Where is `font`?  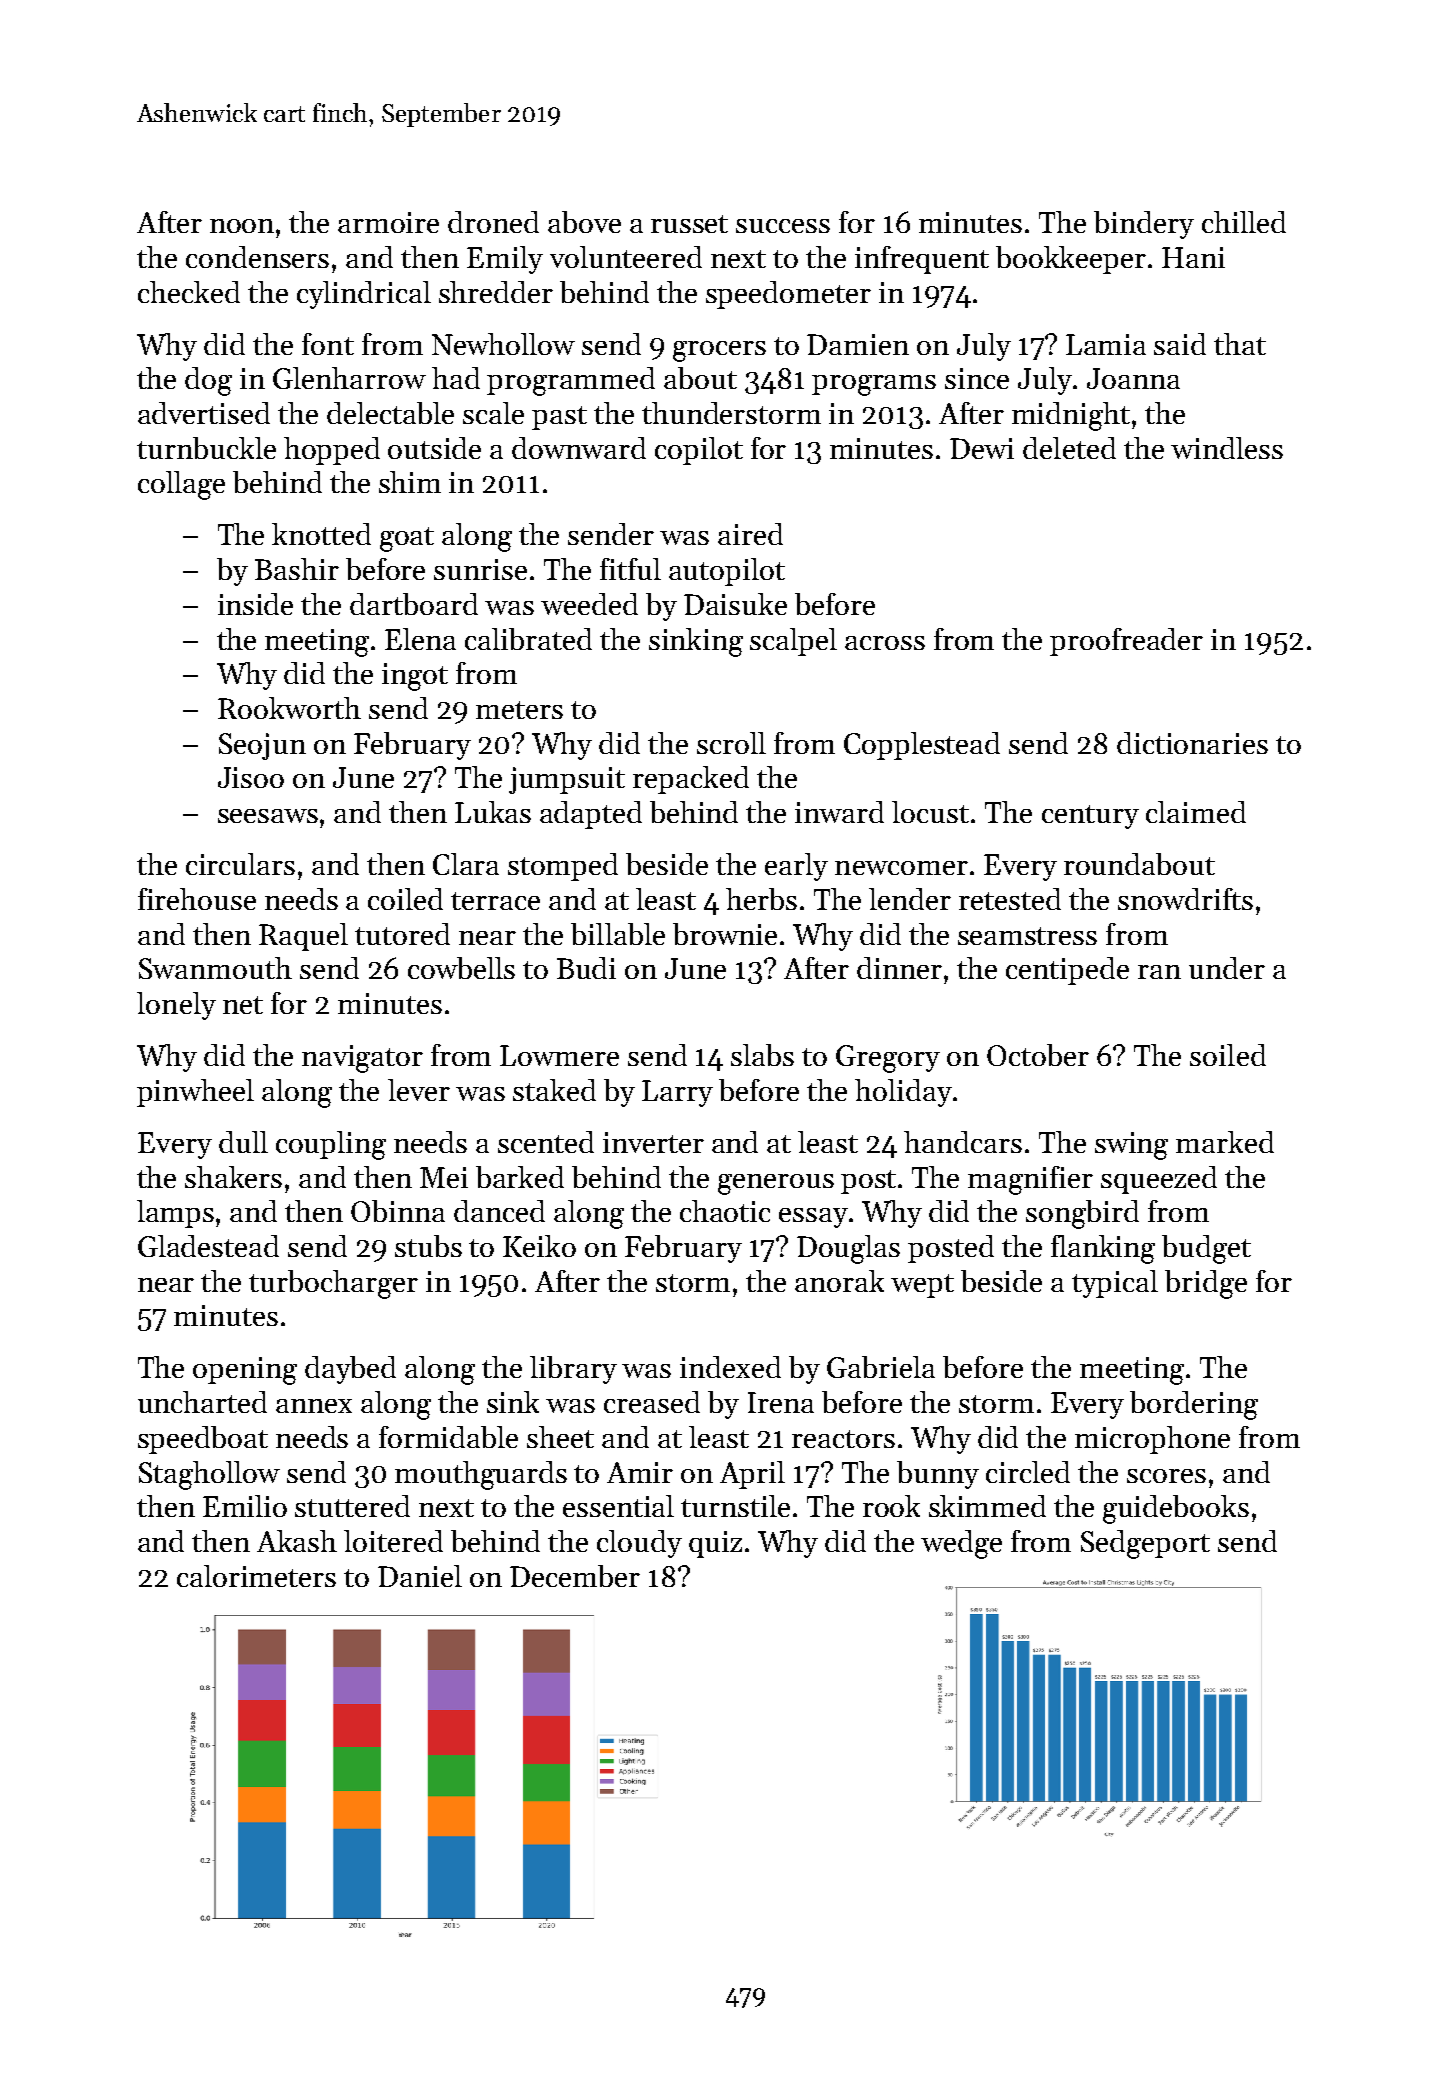
font is located at coordinates (328, 344).
